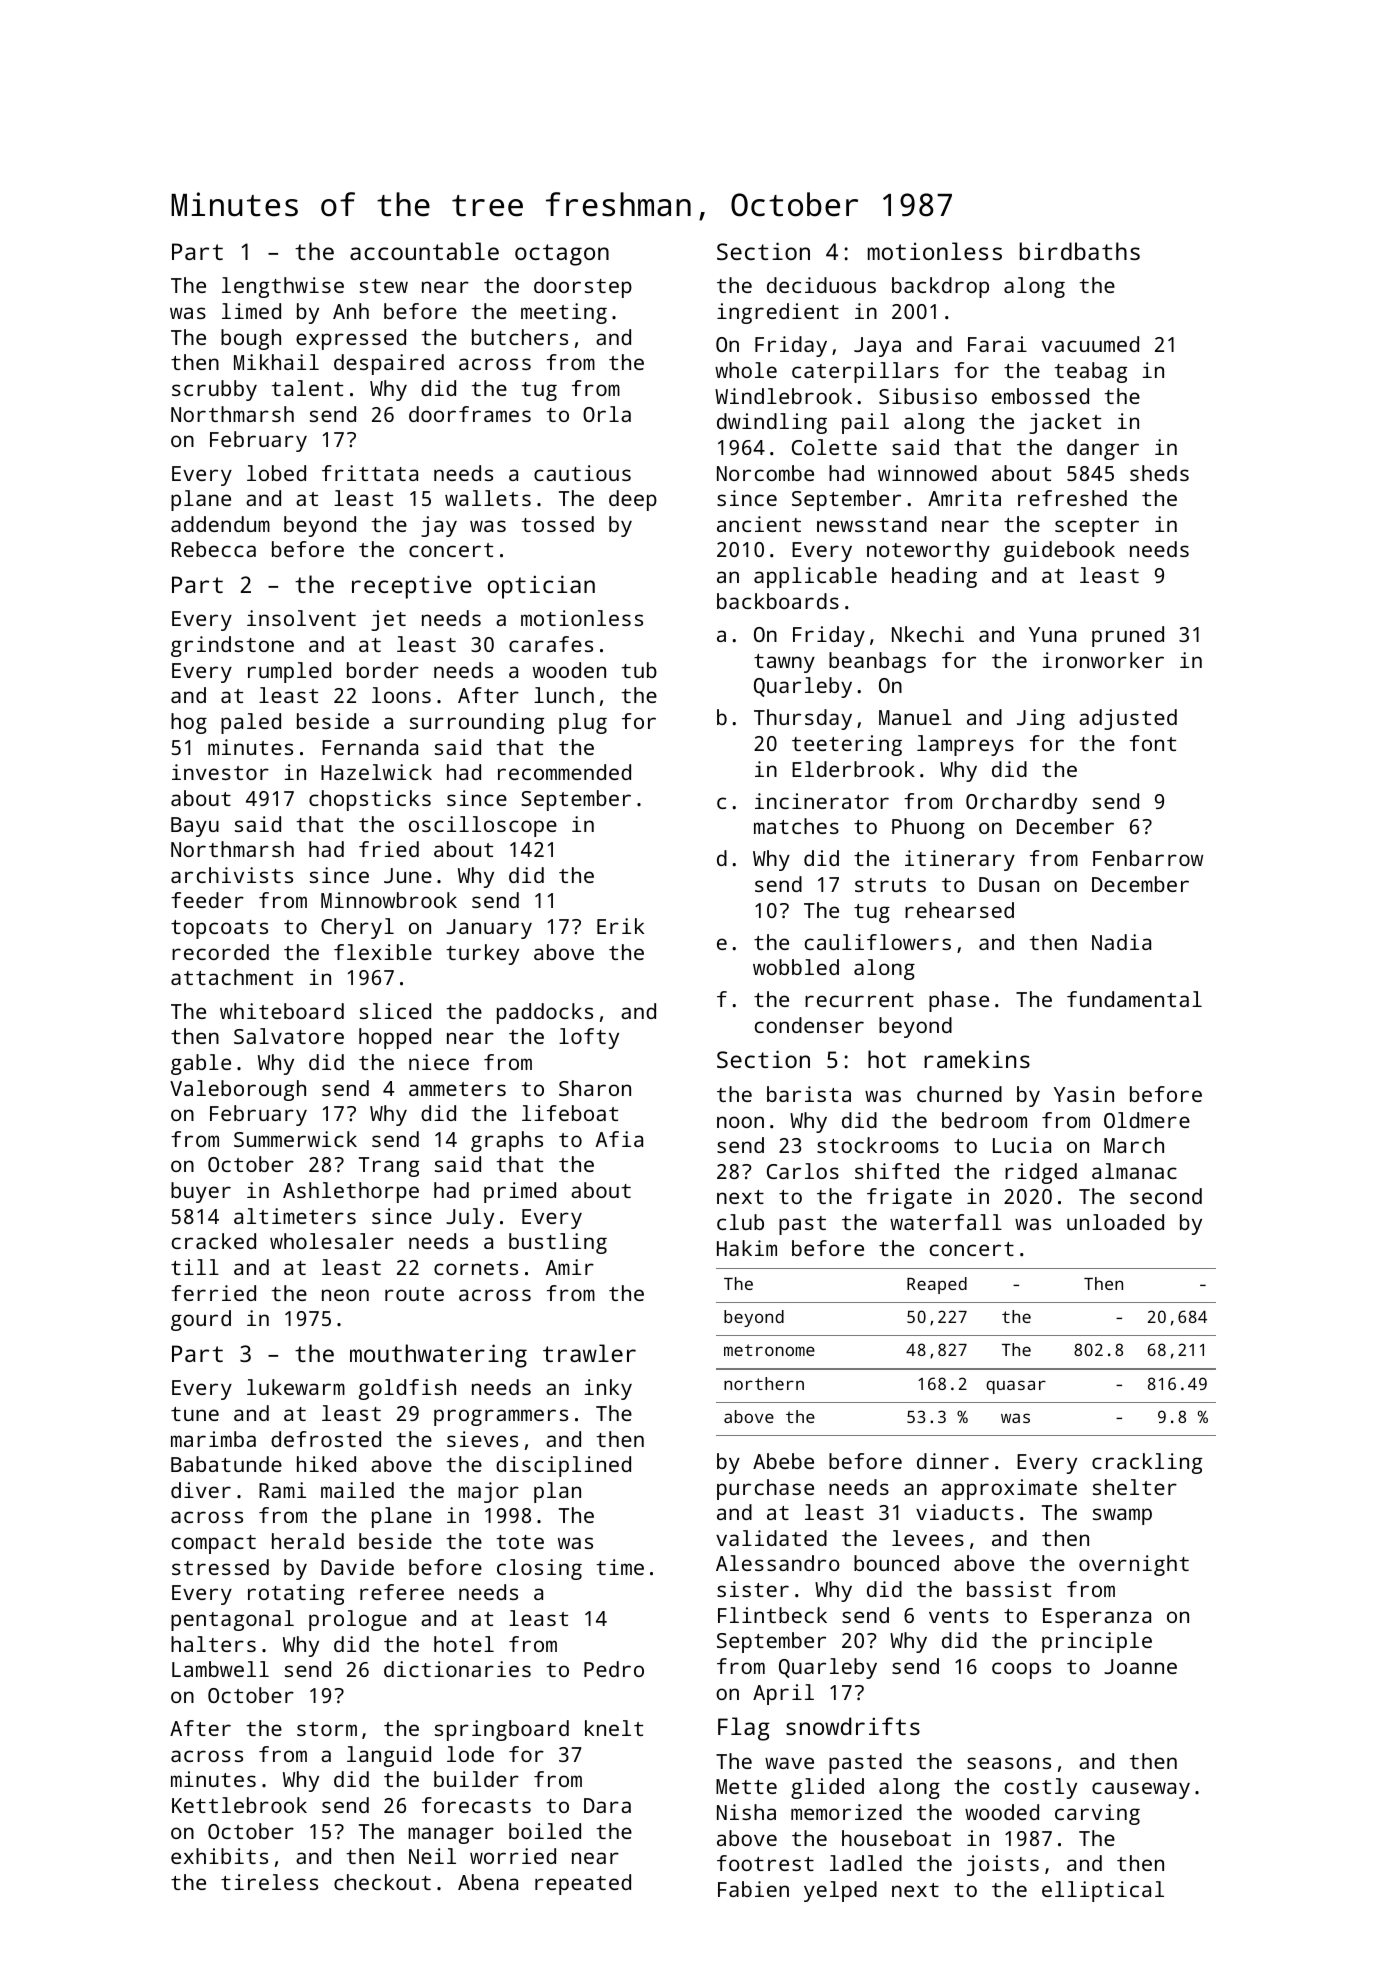 Image resolution: width=1386 pixels, height=1969 pixels. Describe the element at coordinates (583, 1884) in the screenshot. I see `repeated` at that location.
